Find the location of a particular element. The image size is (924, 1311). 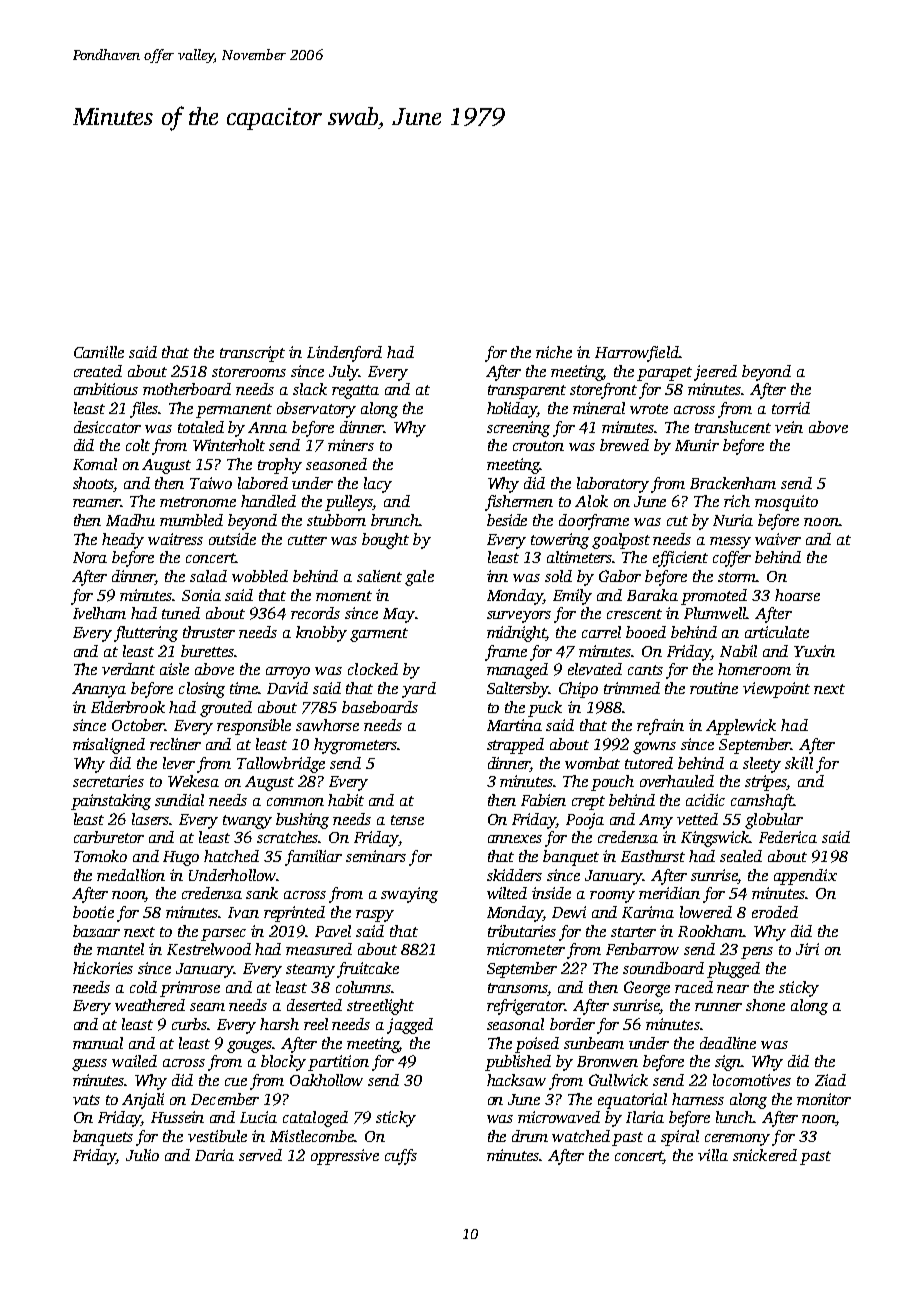

gale is located at coordinates (419, 578).
